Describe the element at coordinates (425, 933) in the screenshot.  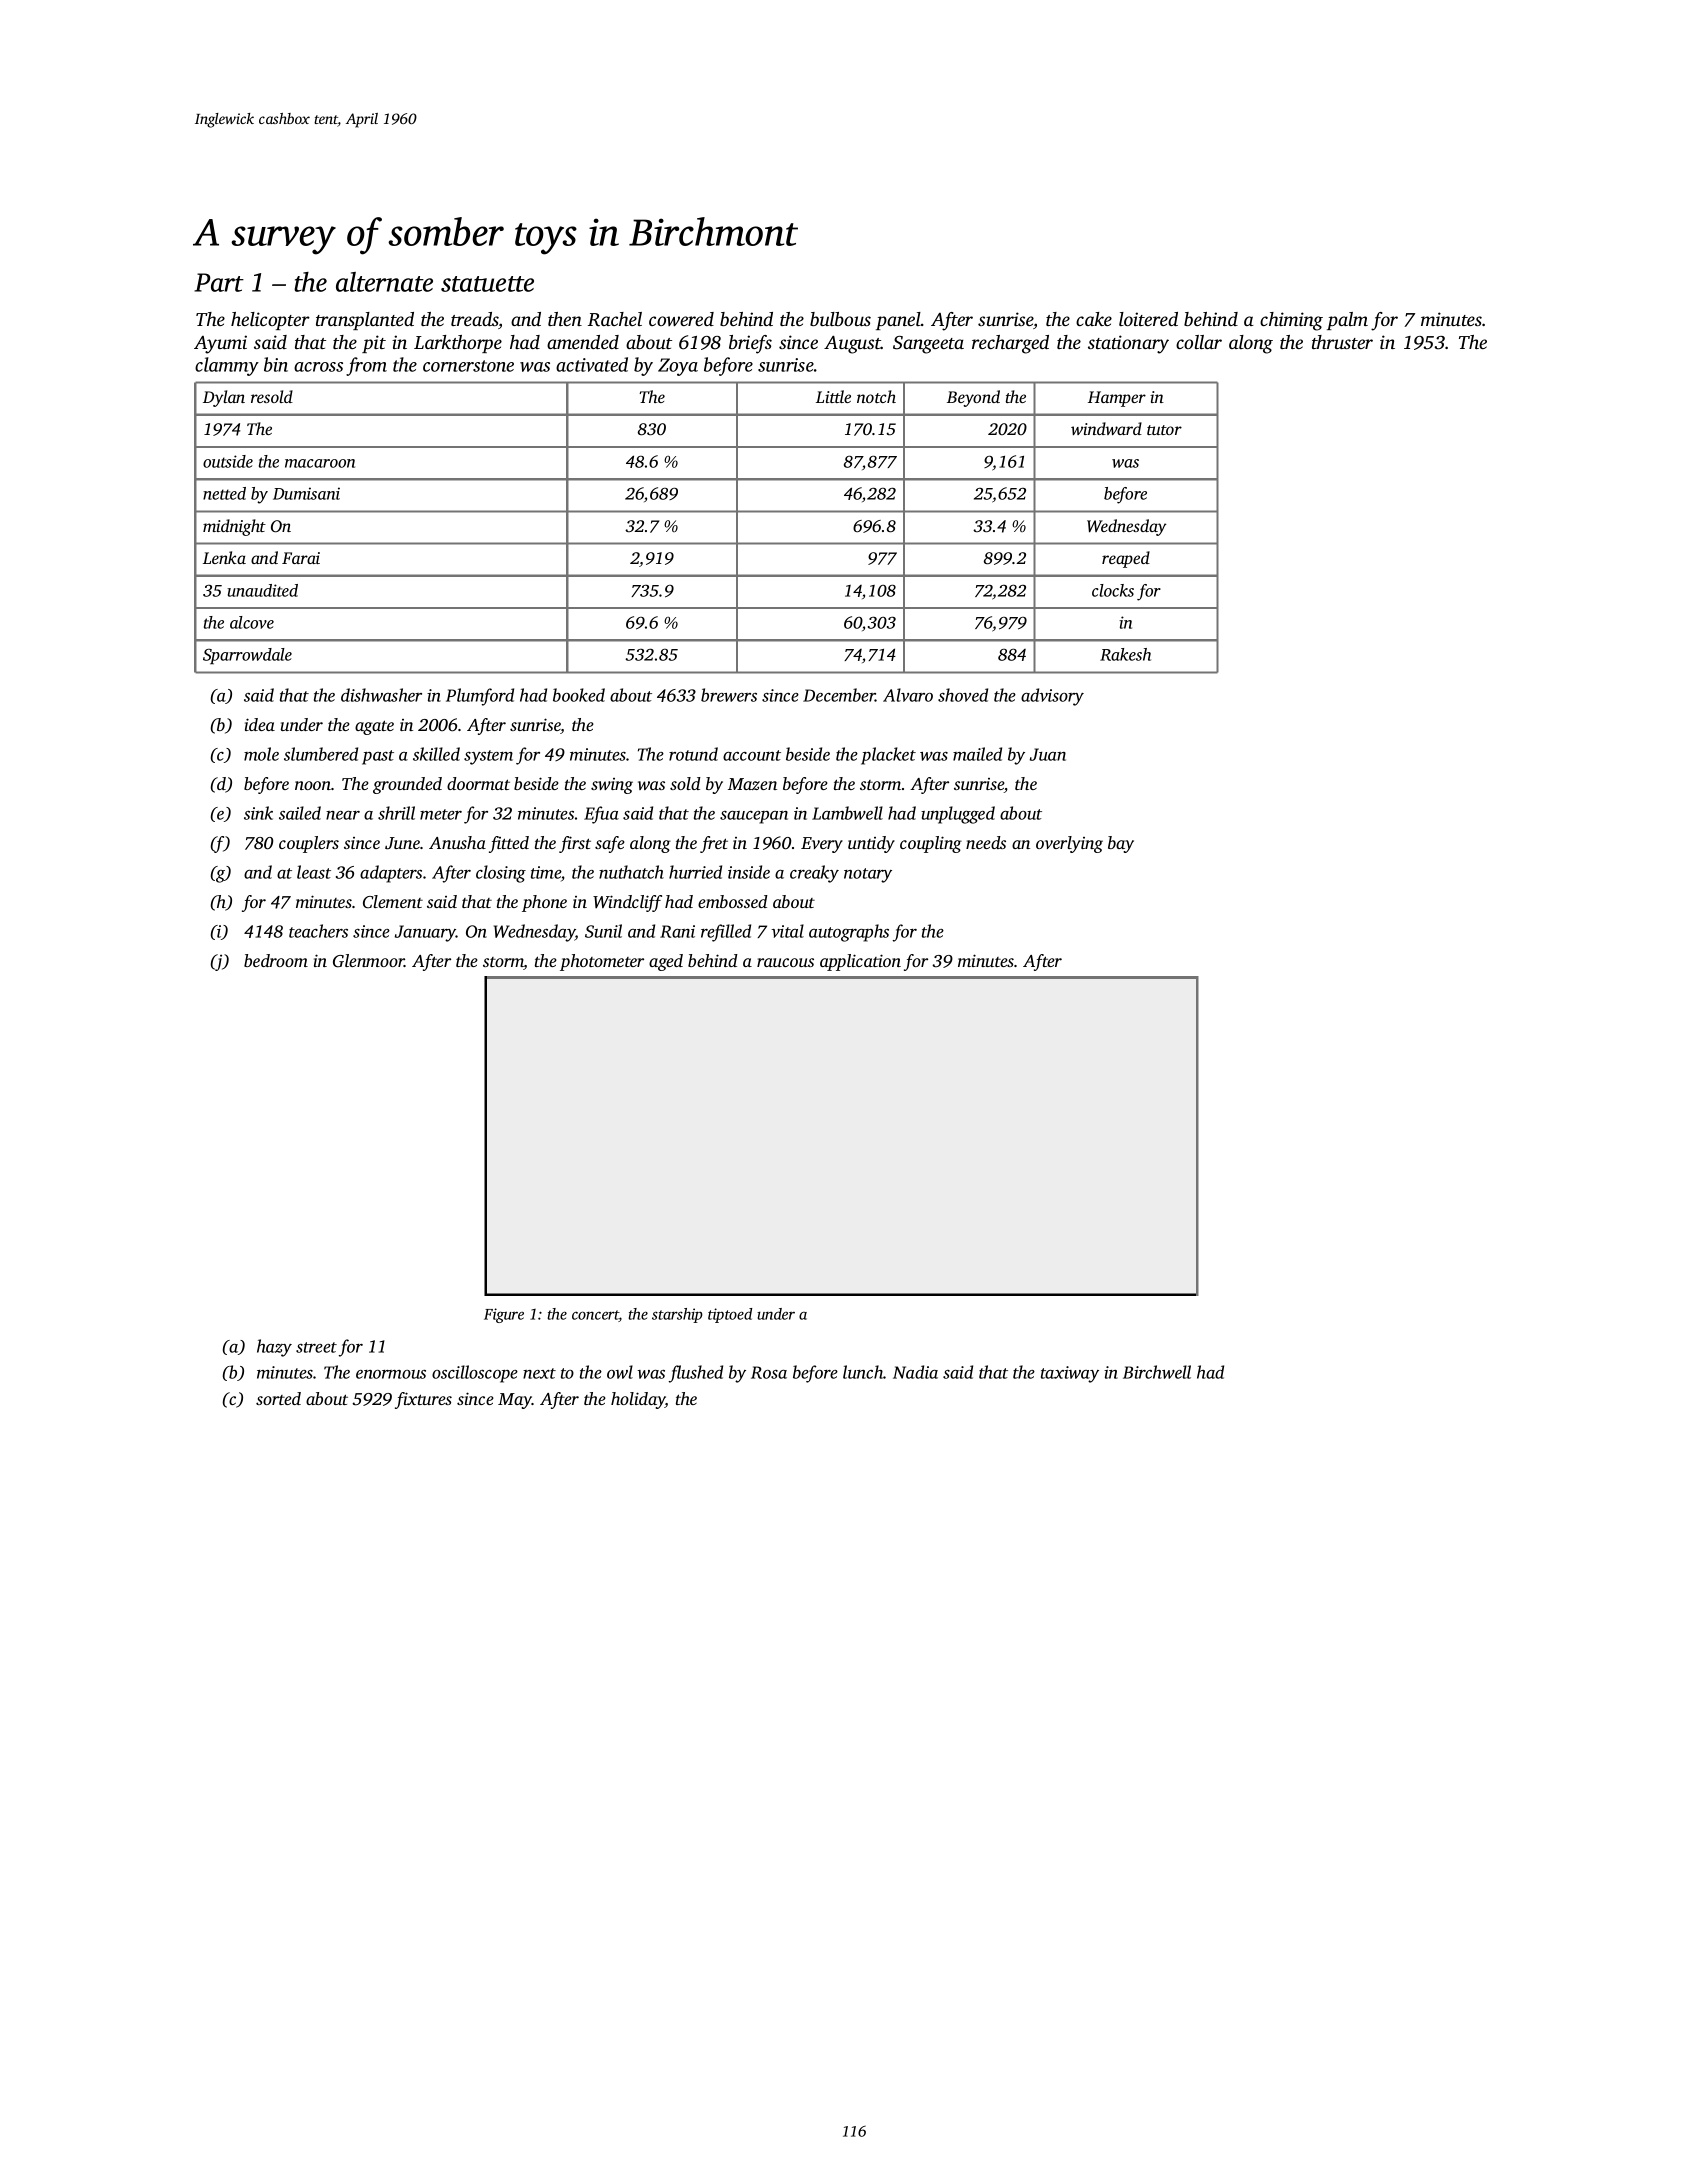
I see `January` at that location.
